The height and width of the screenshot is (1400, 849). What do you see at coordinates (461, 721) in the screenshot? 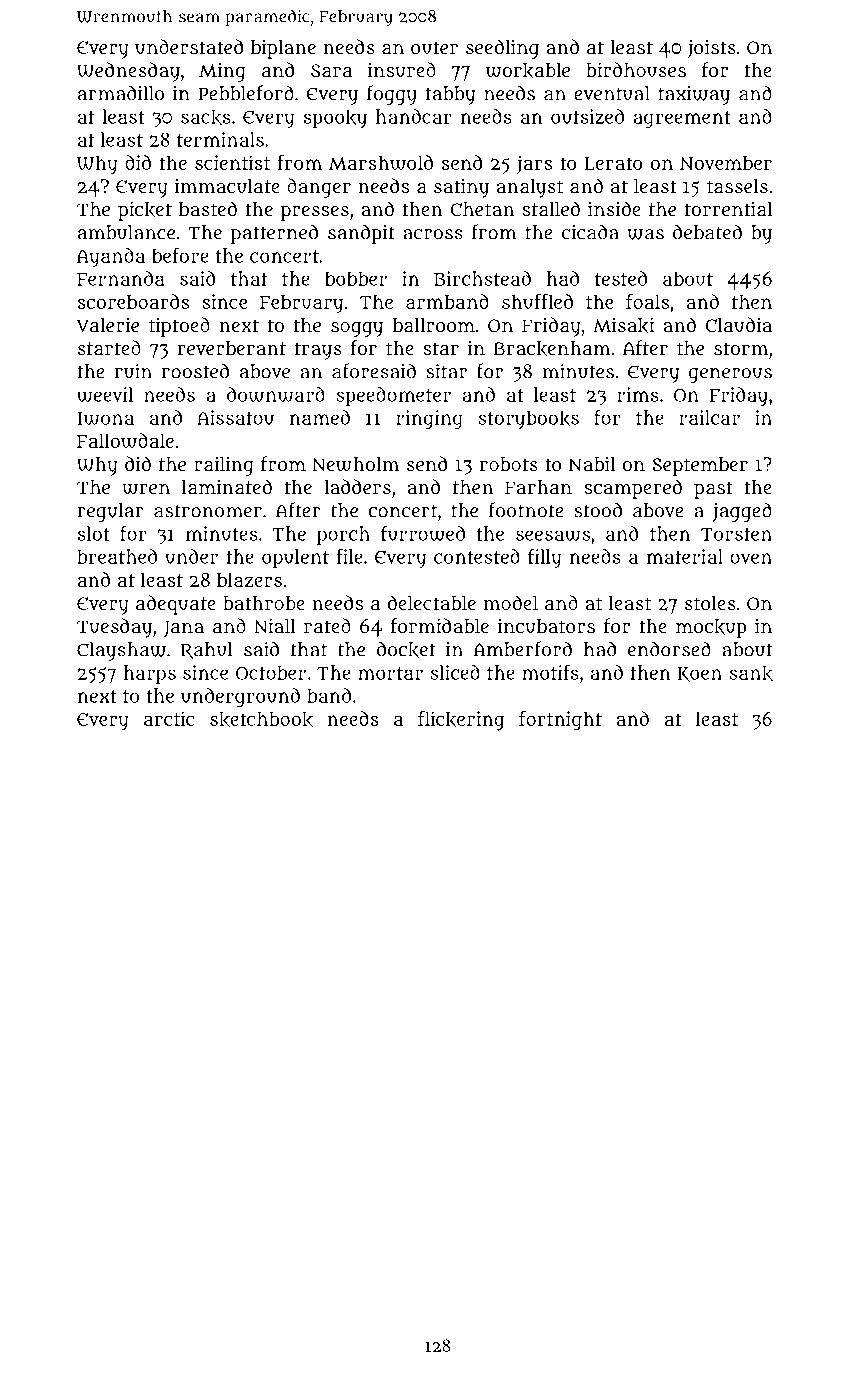
I see `flickering` at bounding box center [461, 721].
